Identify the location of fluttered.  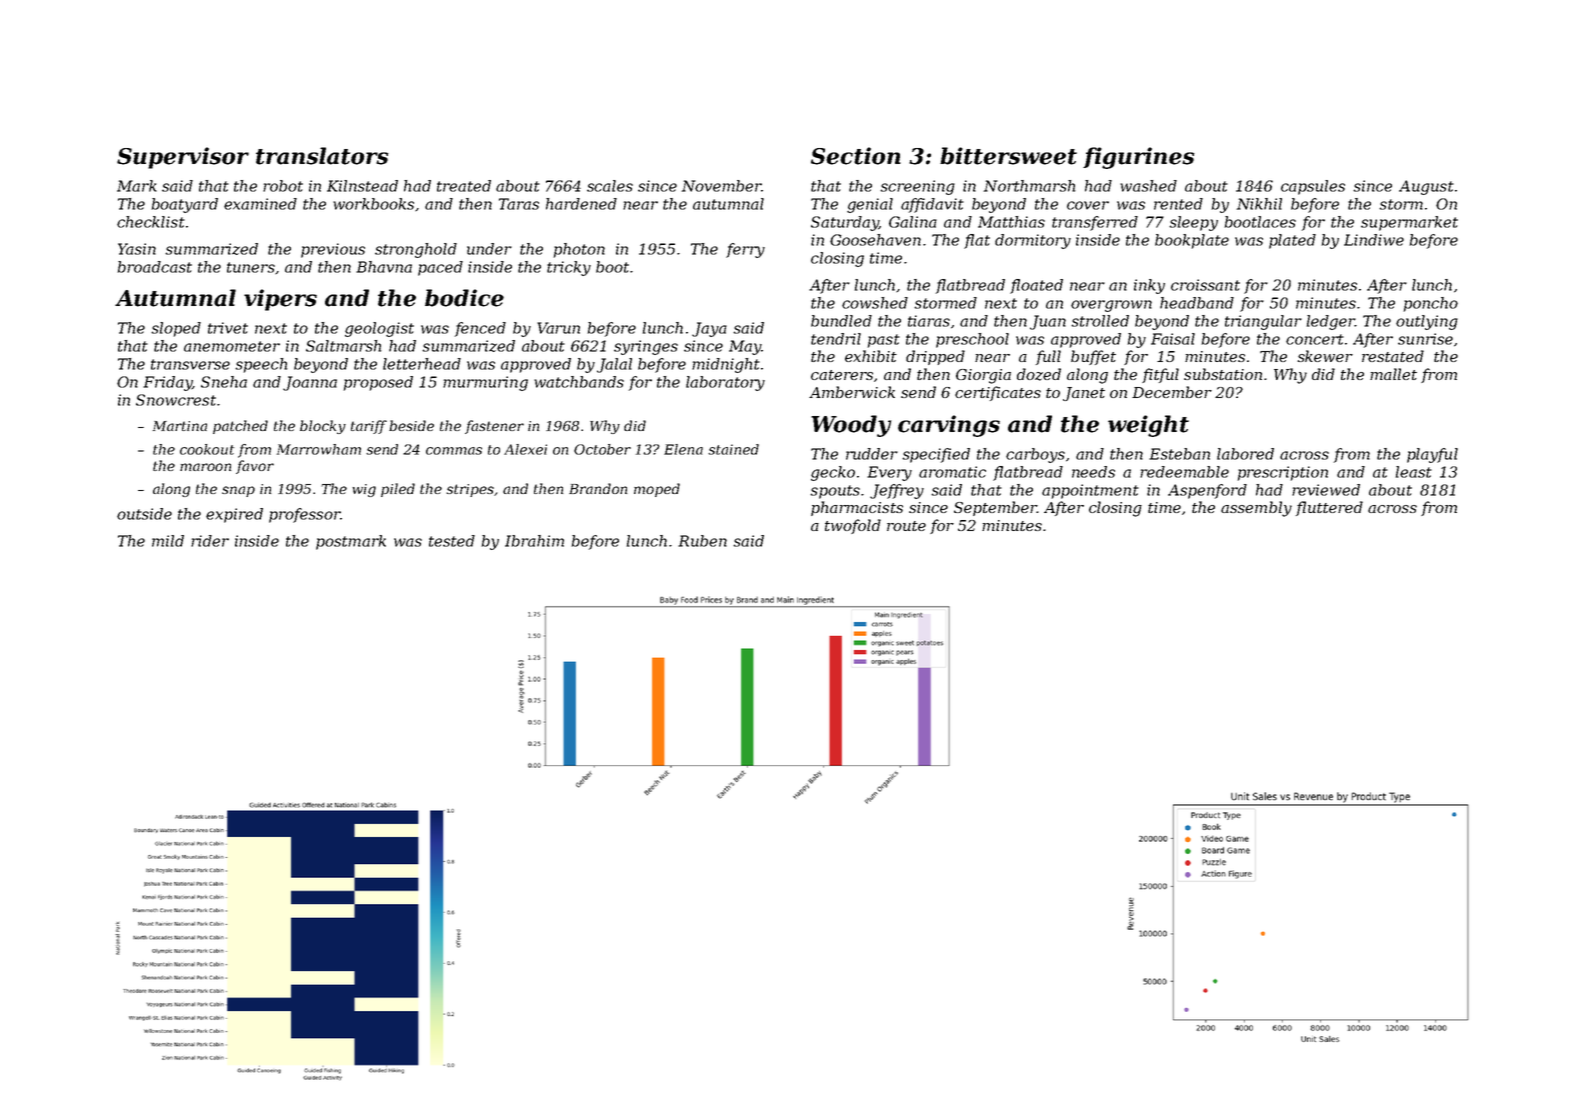
(1329, 508).
